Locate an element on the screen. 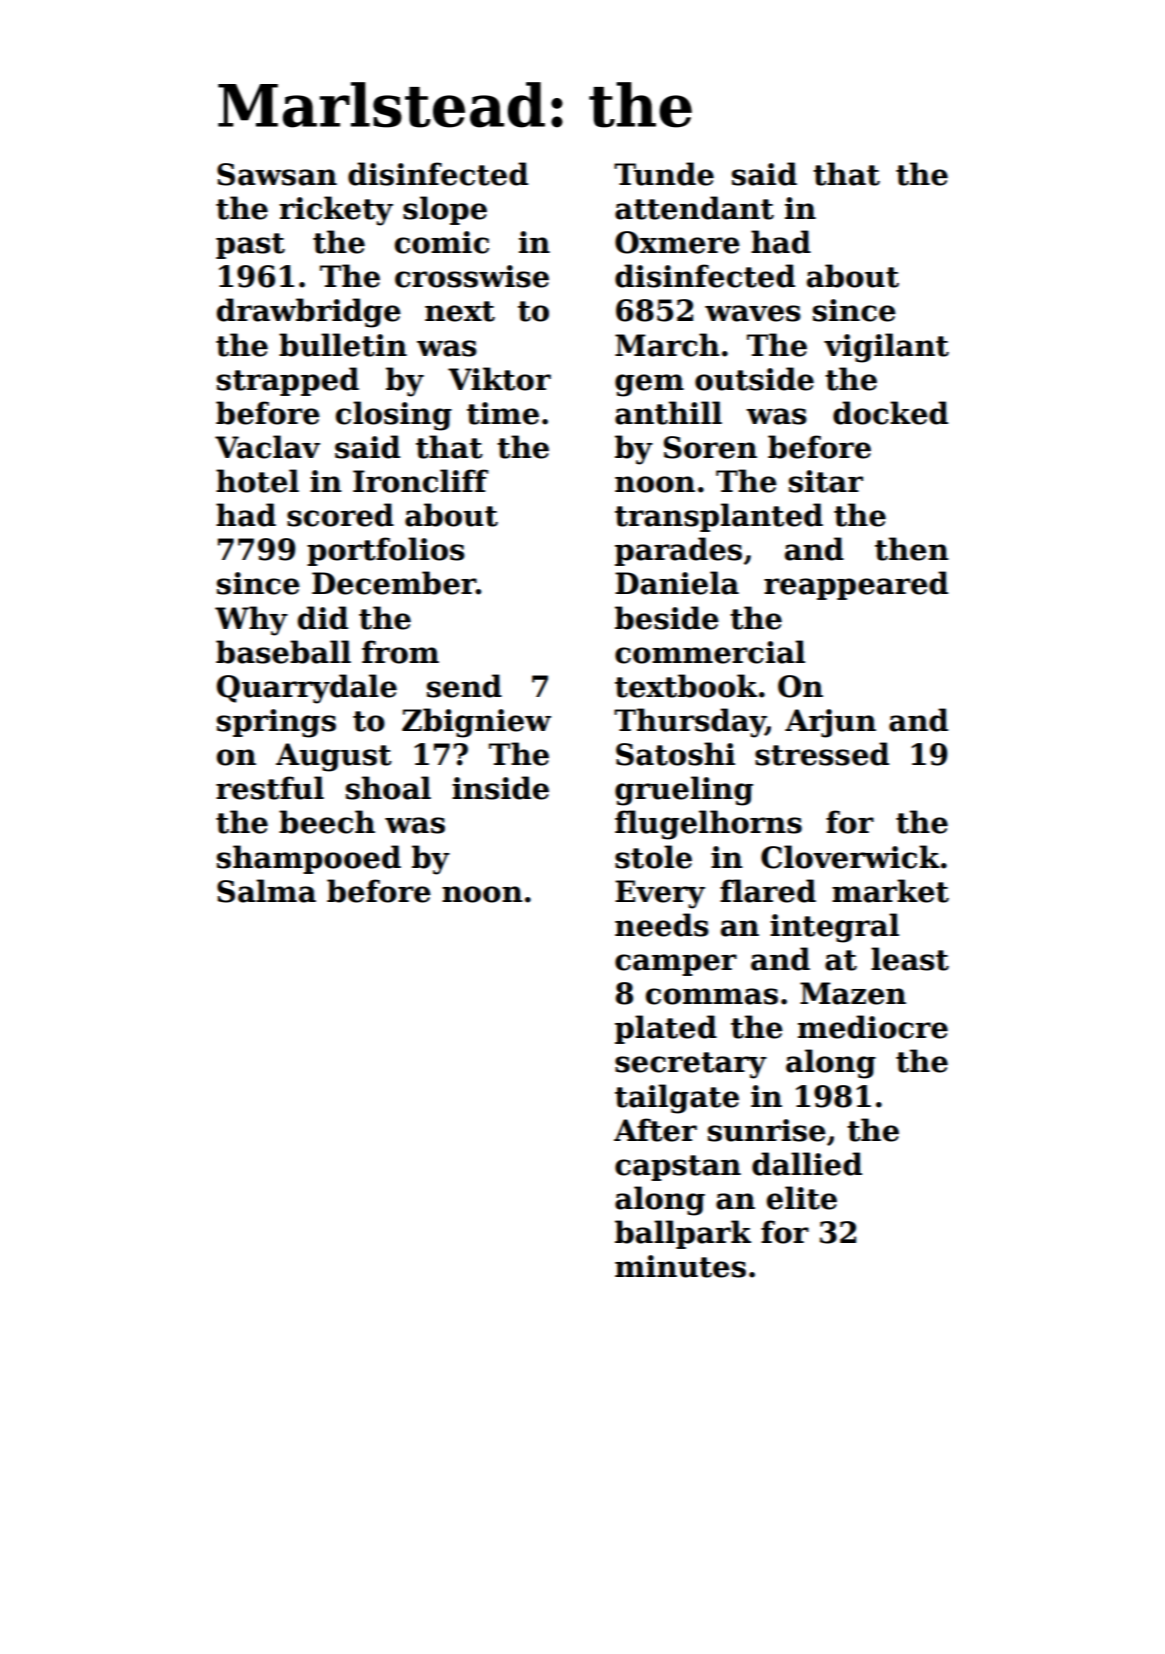 The width and height of the screenshot is (1165, 1654). Salma is located at coordinates (266, 891).
